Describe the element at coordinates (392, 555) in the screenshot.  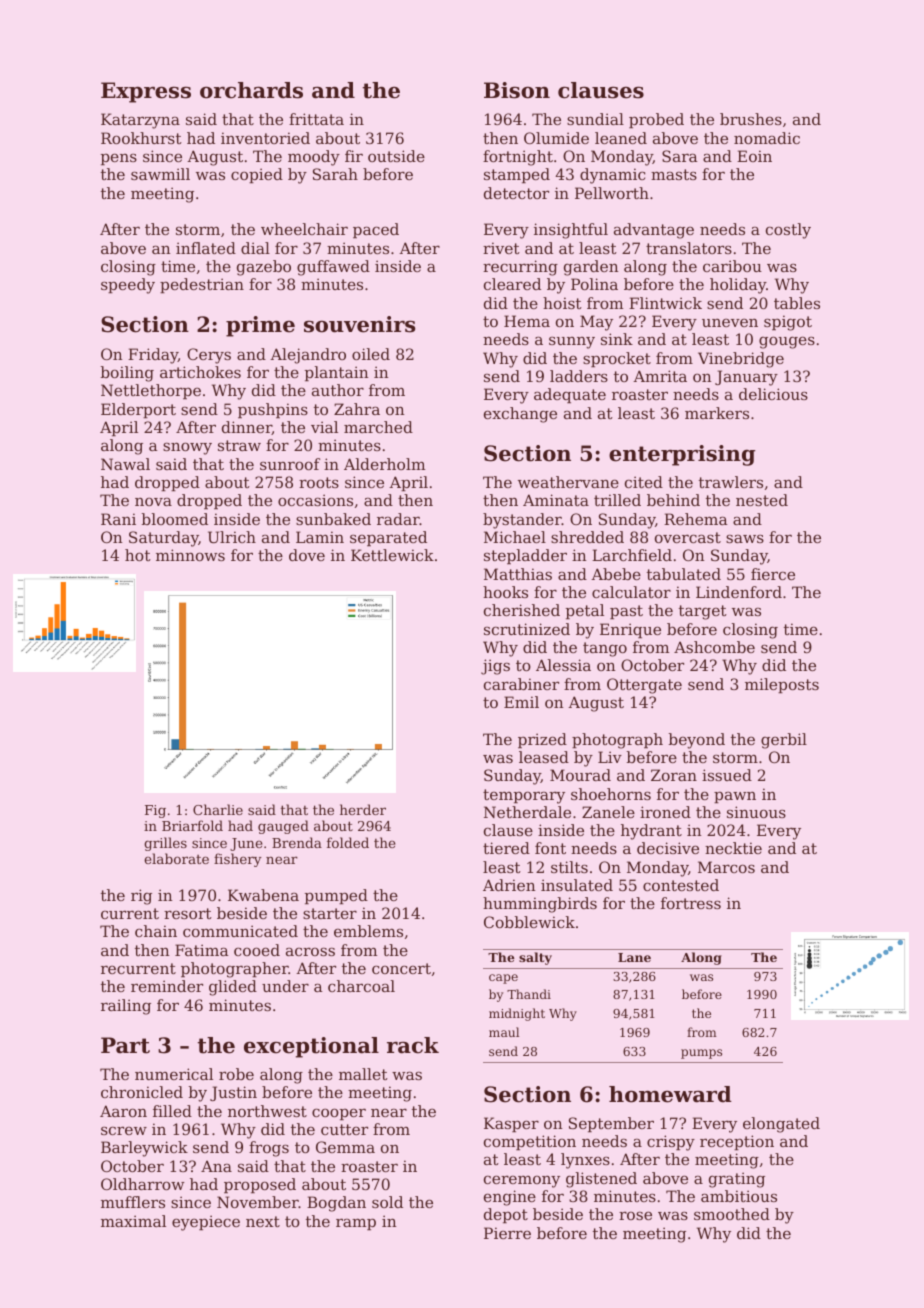
I see `Kettlewick` at that location.
